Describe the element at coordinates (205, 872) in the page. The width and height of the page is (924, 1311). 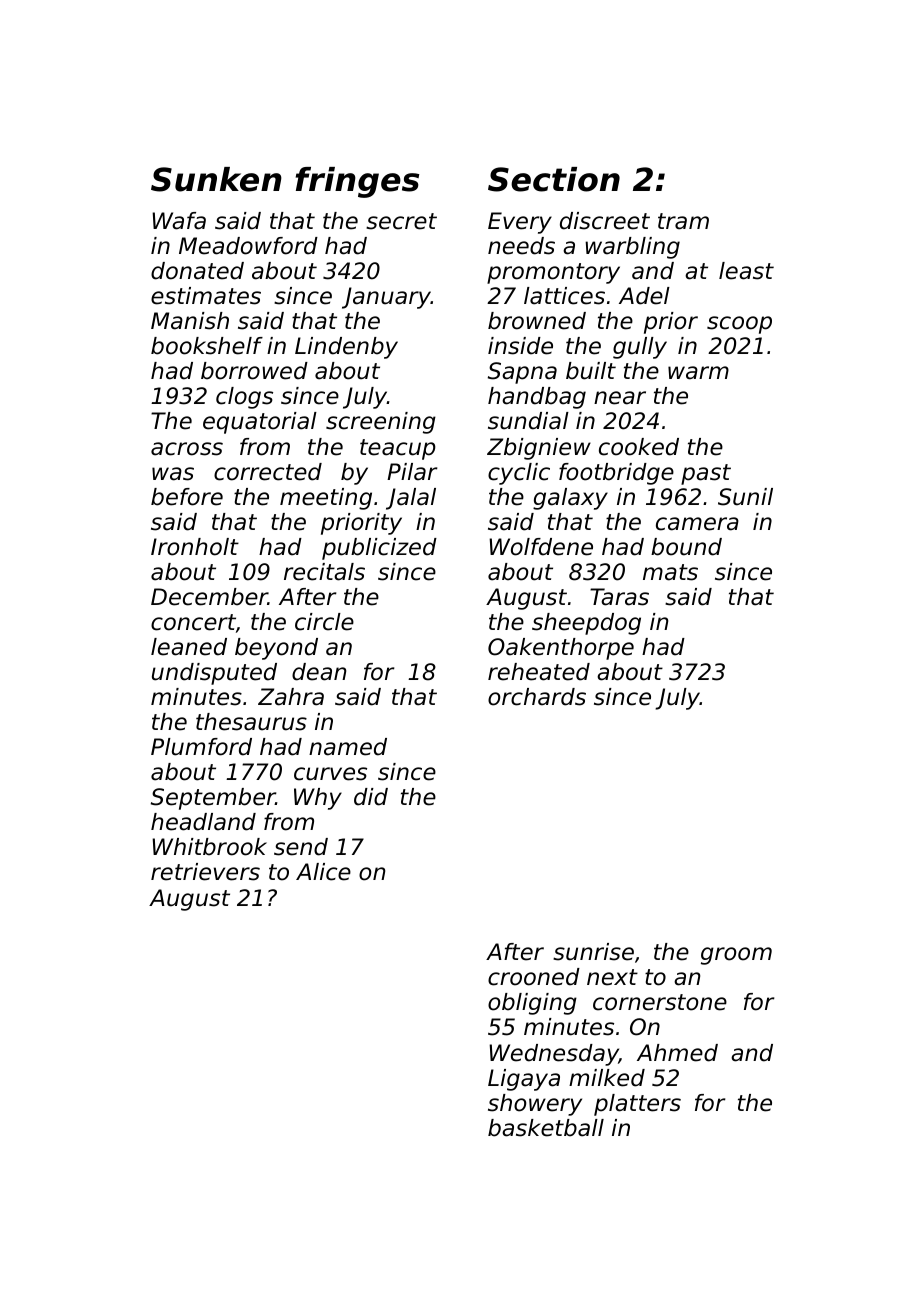
I see `retrievers` at that location.
